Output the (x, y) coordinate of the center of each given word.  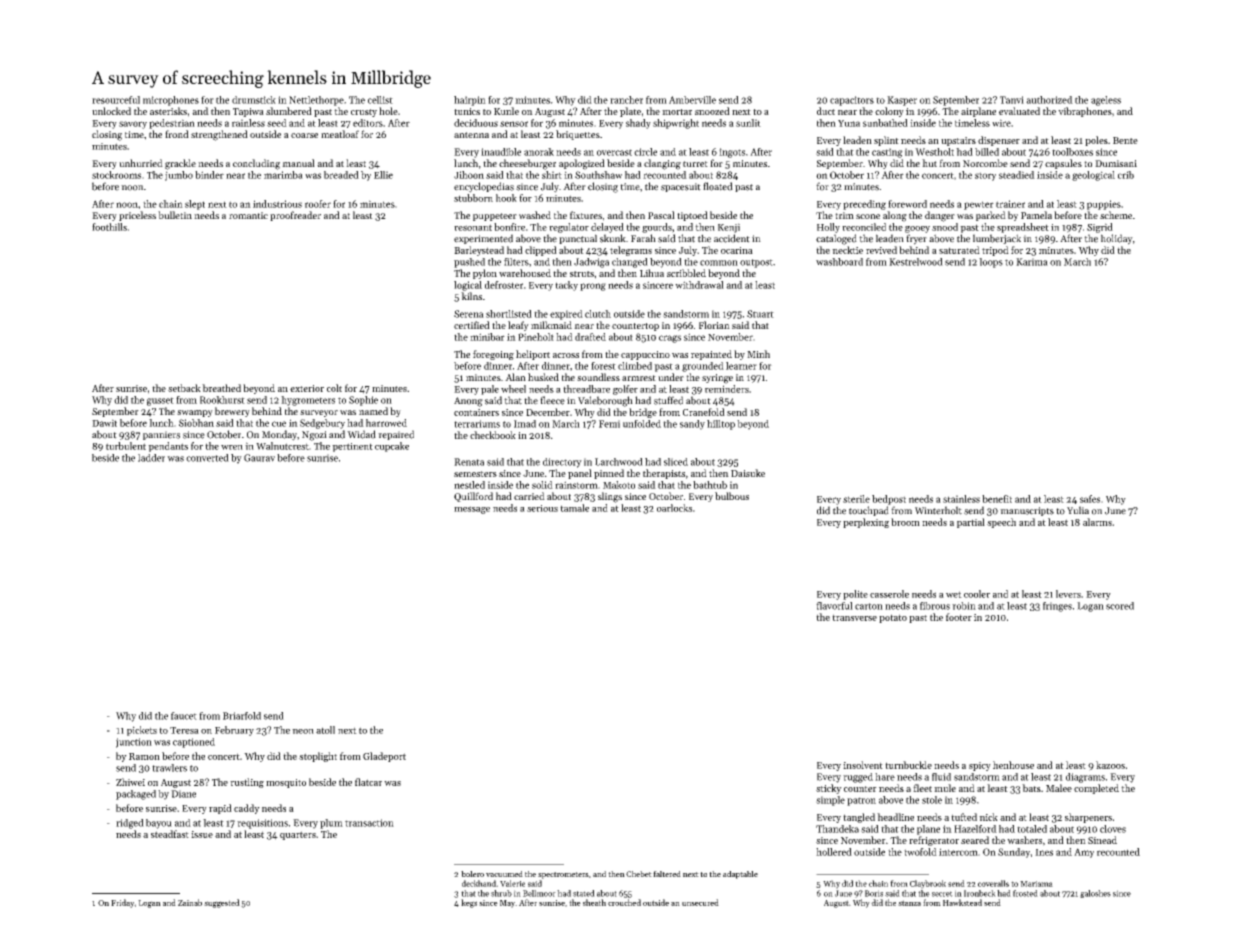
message (472, 510)
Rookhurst (222, 400)
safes (1090, 499)
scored (1120, 606)
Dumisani (1116, 163)
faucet (184, 716)
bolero (472, 874)
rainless (248, 123)
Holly (828, 228)
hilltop (721, 425)
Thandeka (837, 829)
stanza (909, 903)
